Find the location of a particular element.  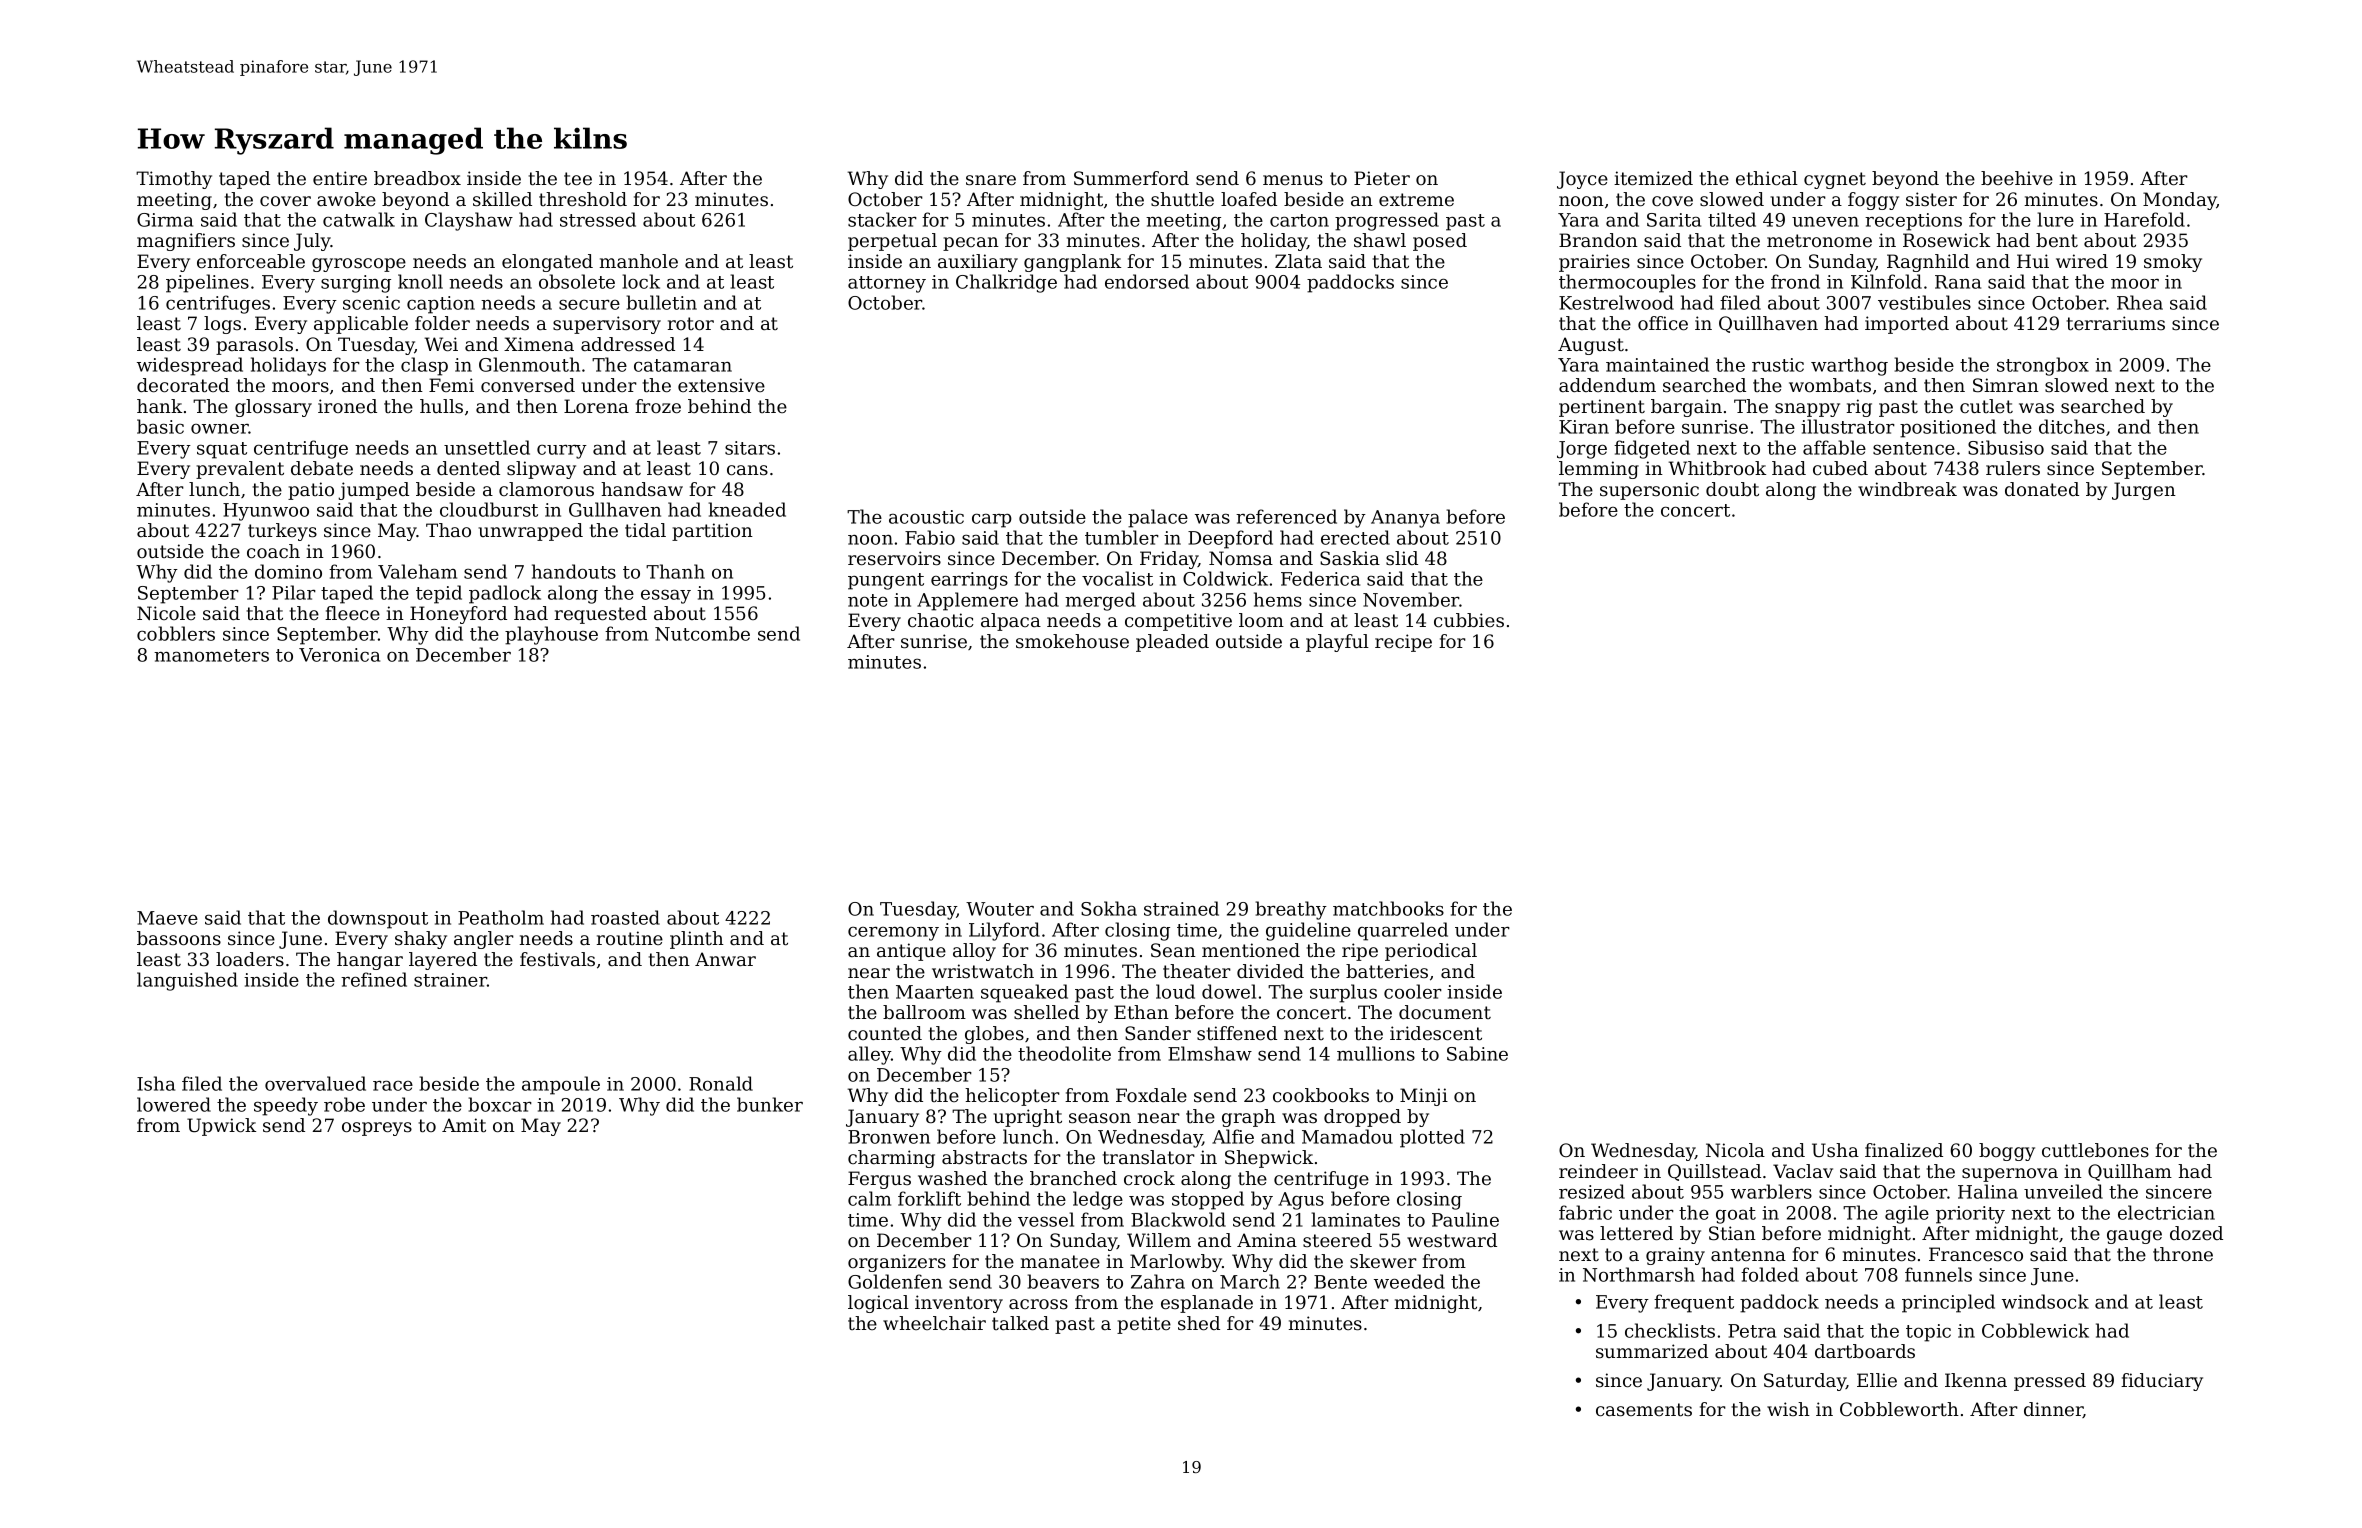

ethical is located at coordinates (1767, 178).
